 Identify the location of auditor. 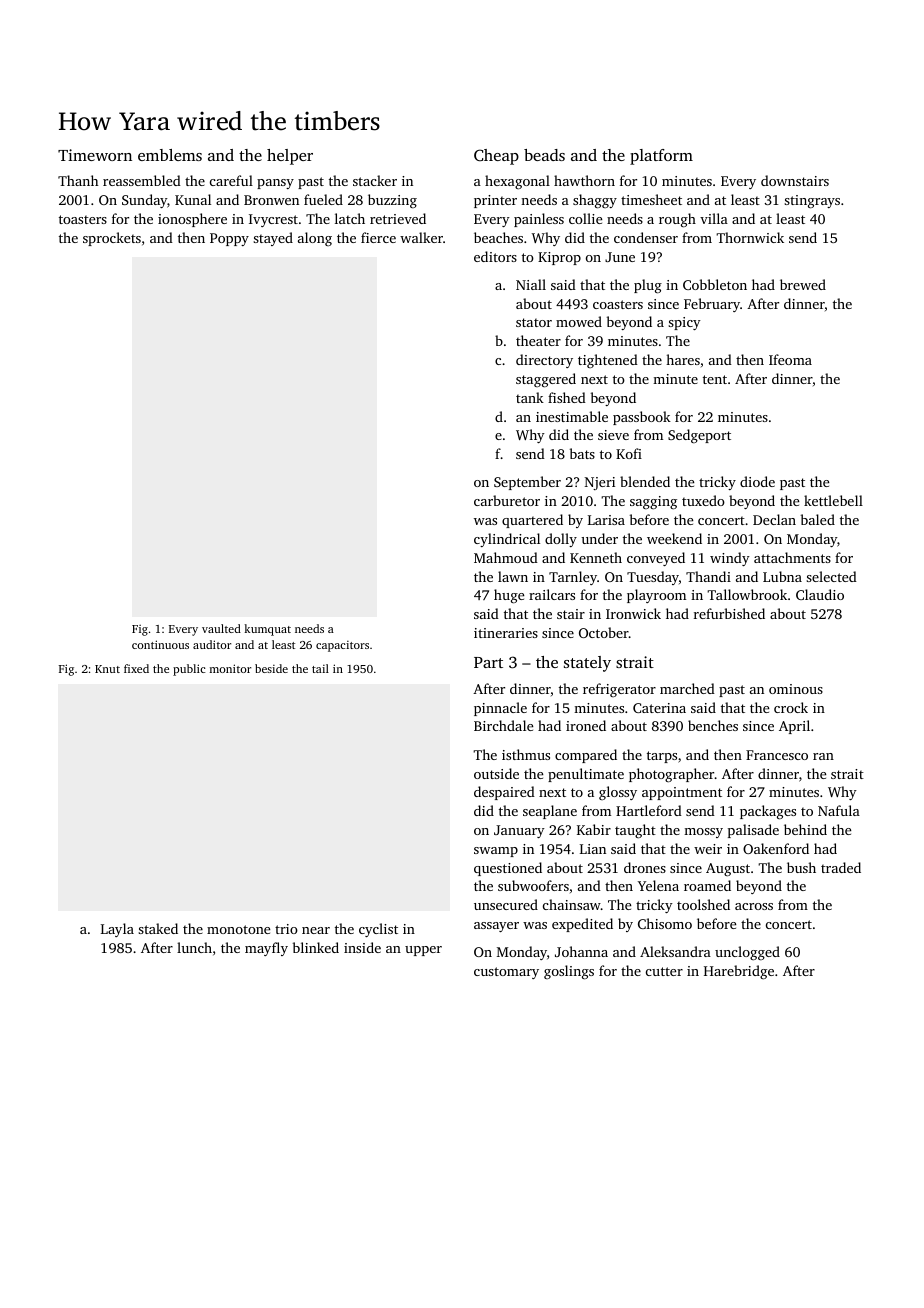
(212, 644).
